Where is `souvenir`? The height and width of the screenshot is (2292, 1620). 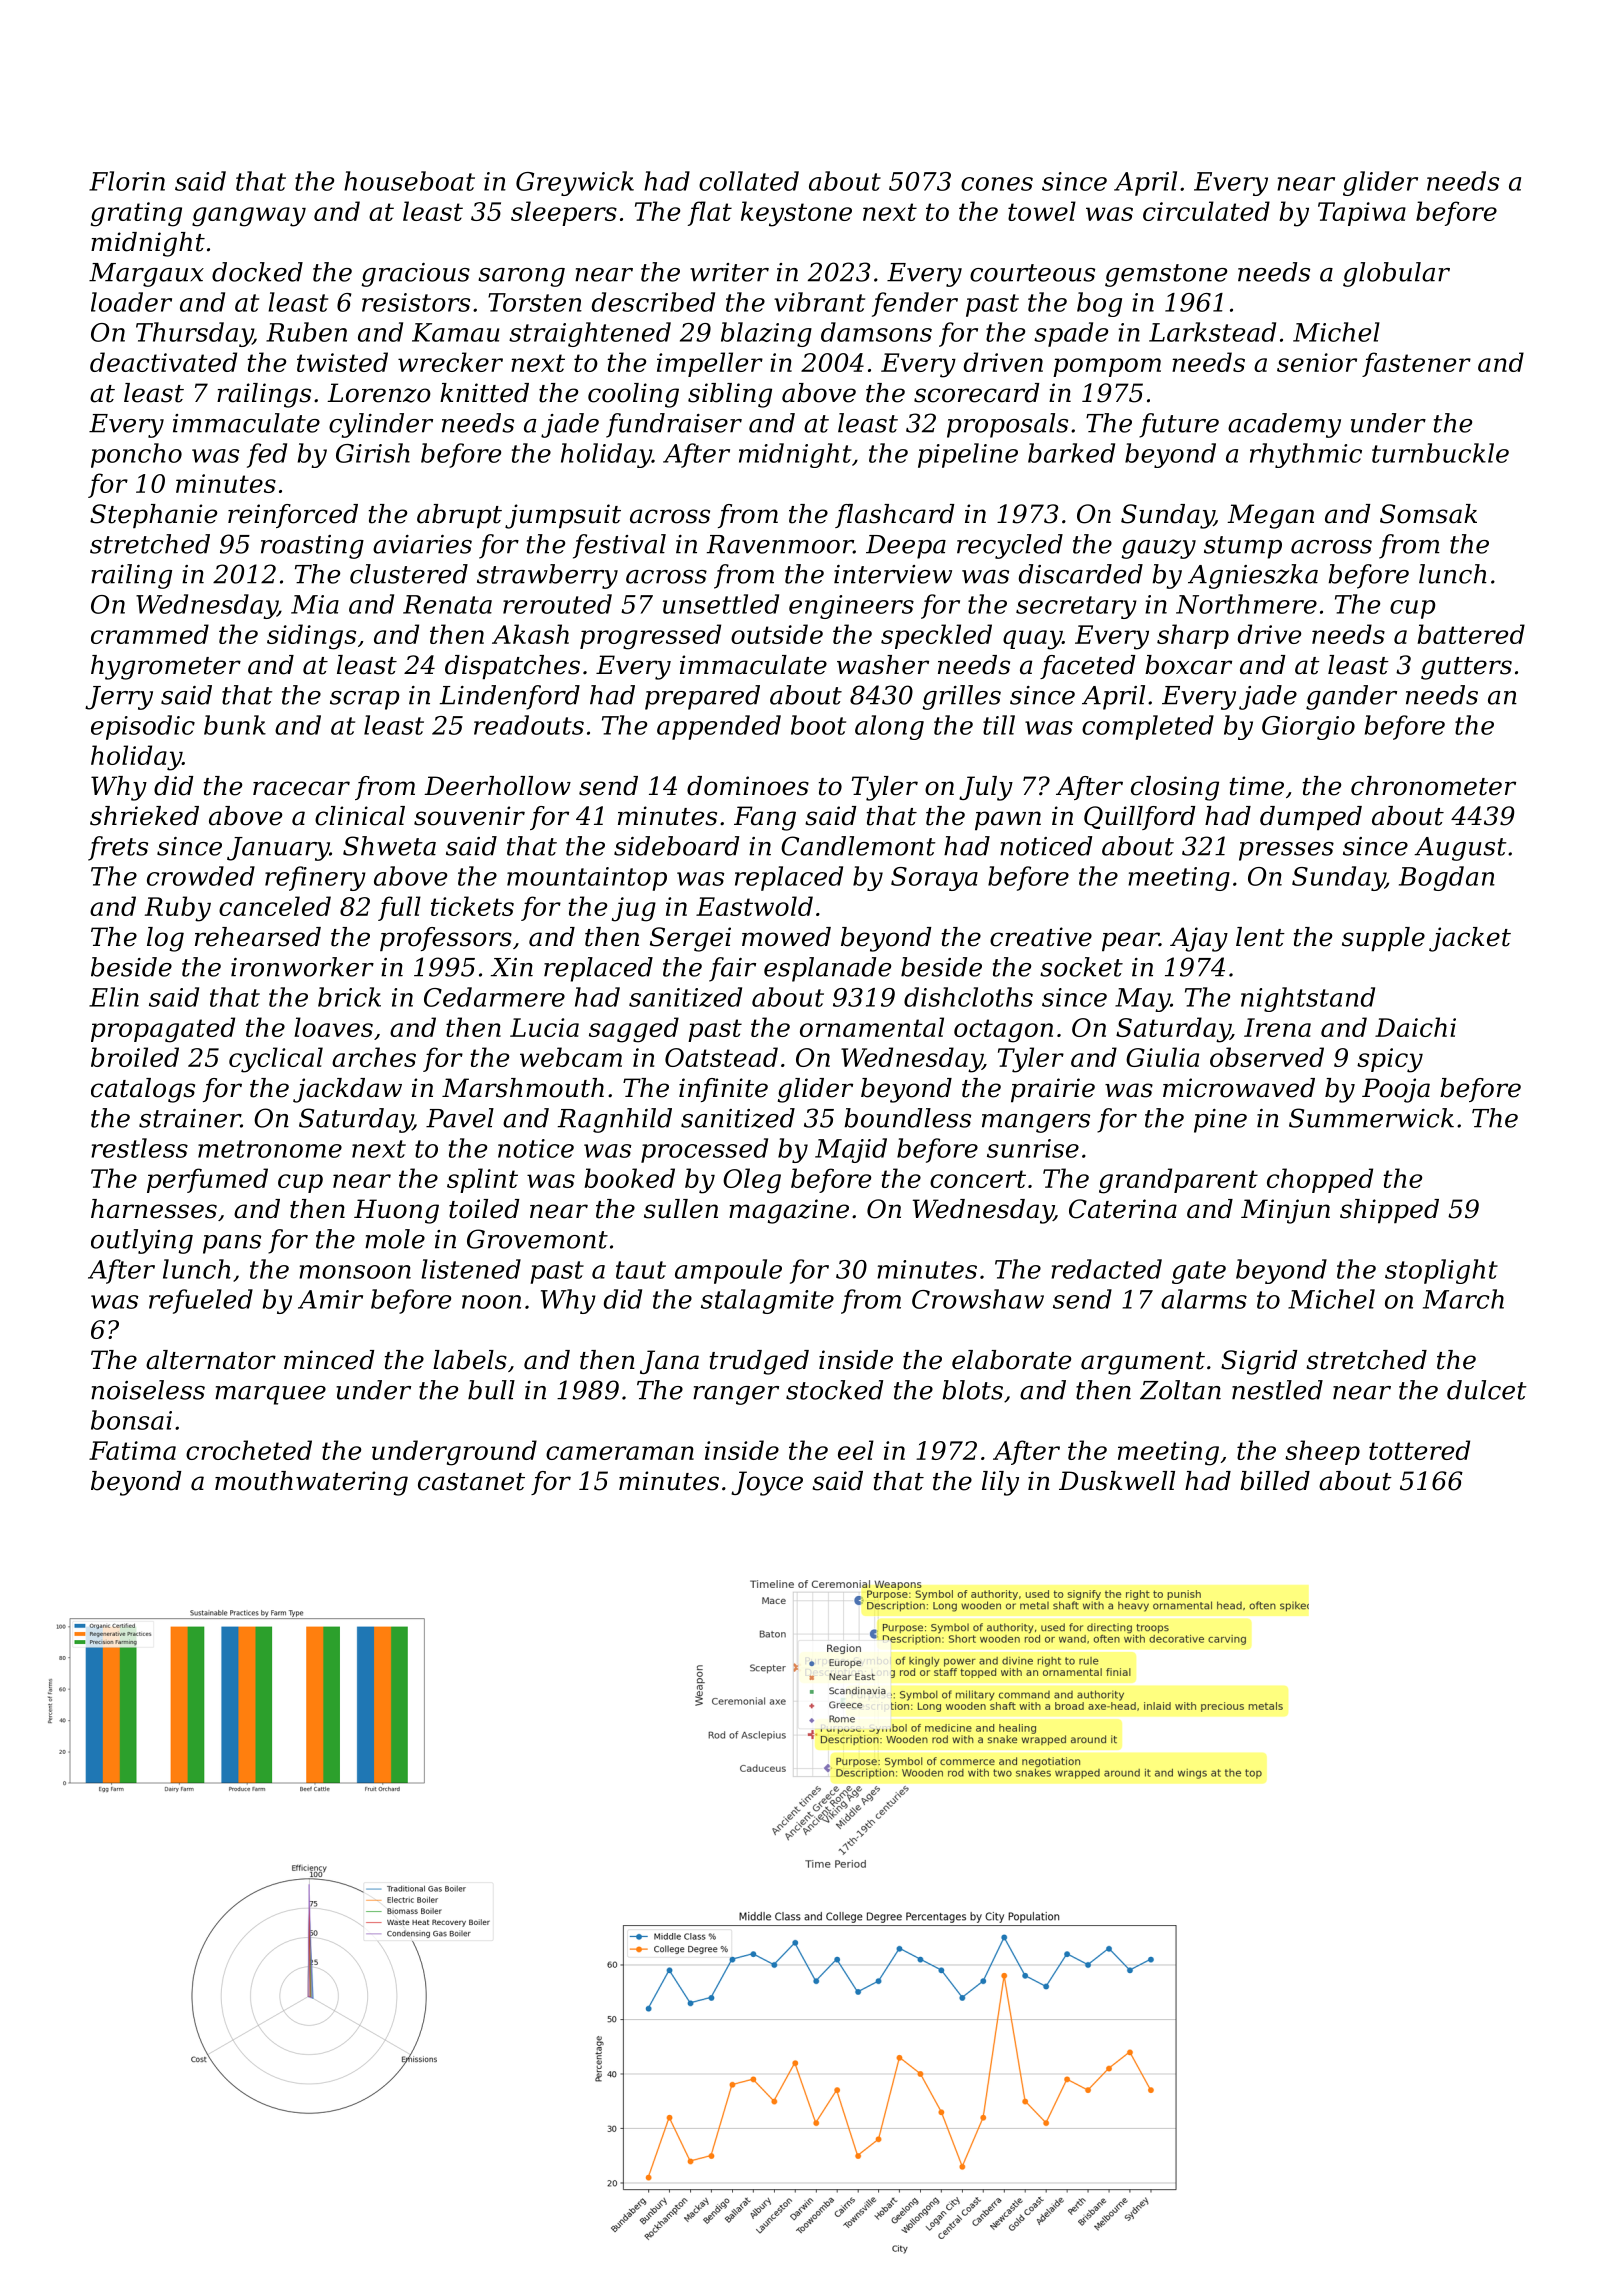 souvenir is located at coordinates (469, 816).
